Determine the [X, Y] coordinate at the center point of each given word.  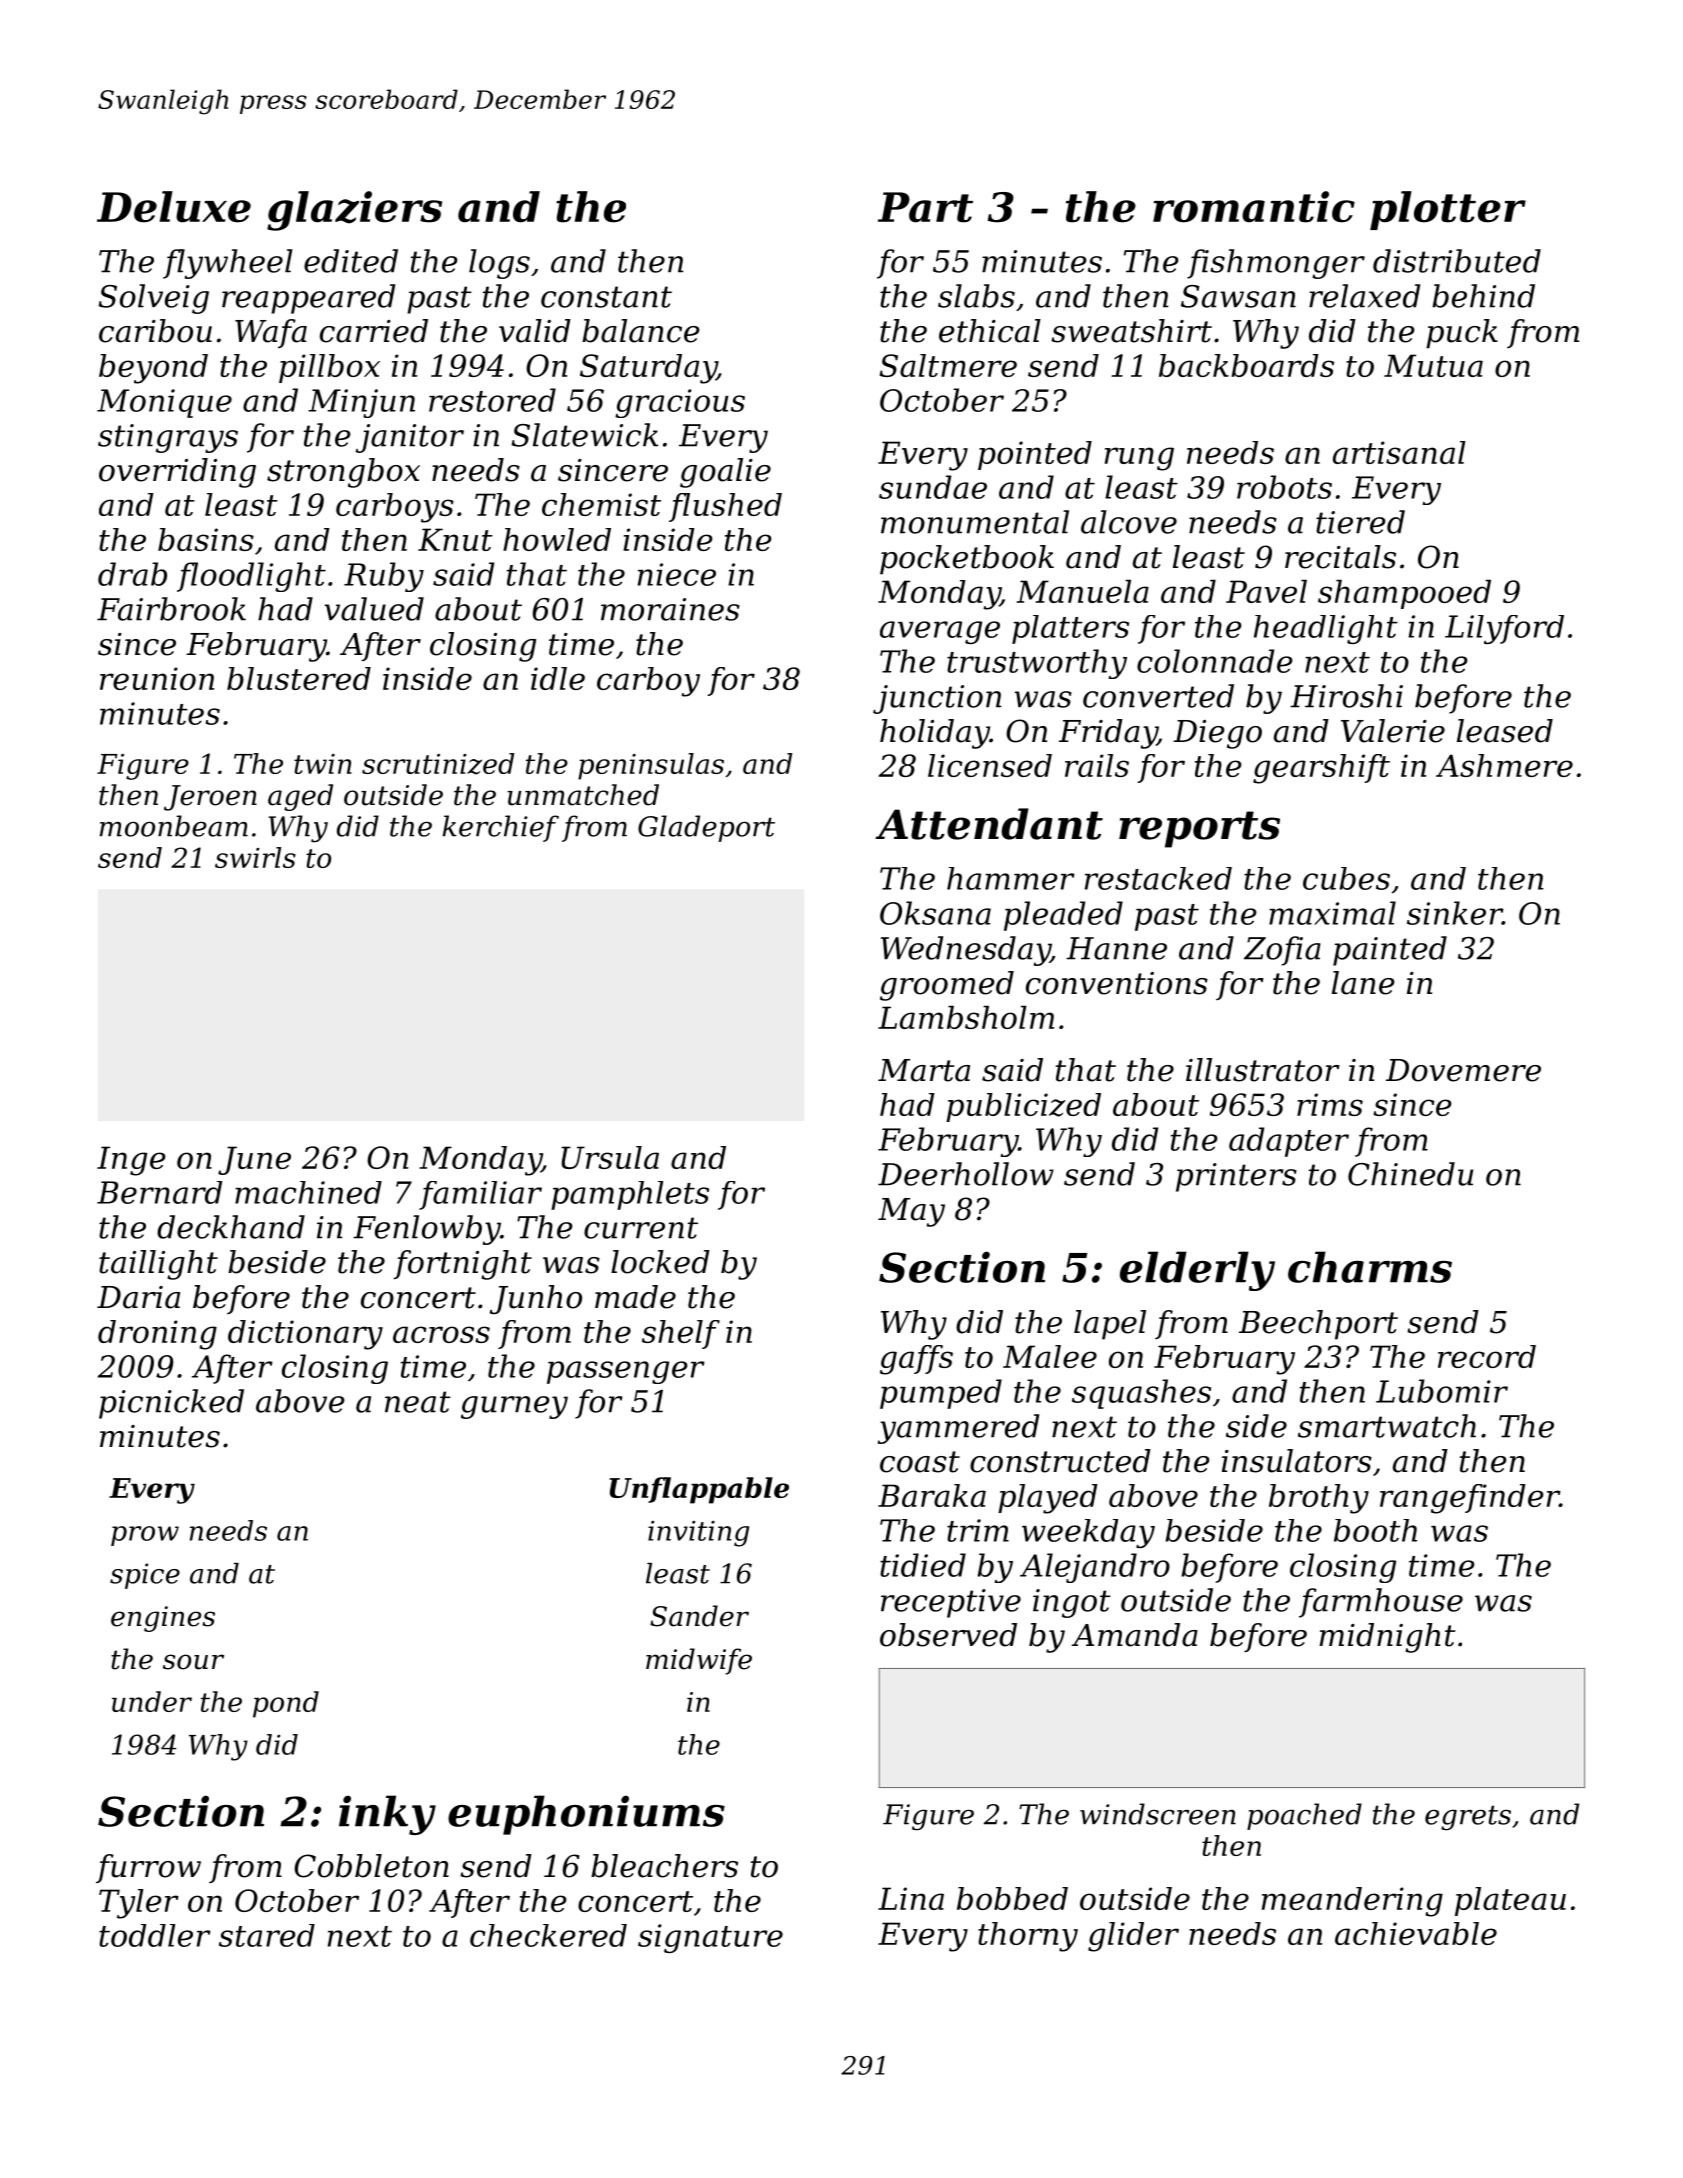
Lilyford [1504, 629]
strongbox [343, 473]
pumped [941, 1394]
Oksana [935, 913]
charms [1370, 1267]
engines [163, 1619]
